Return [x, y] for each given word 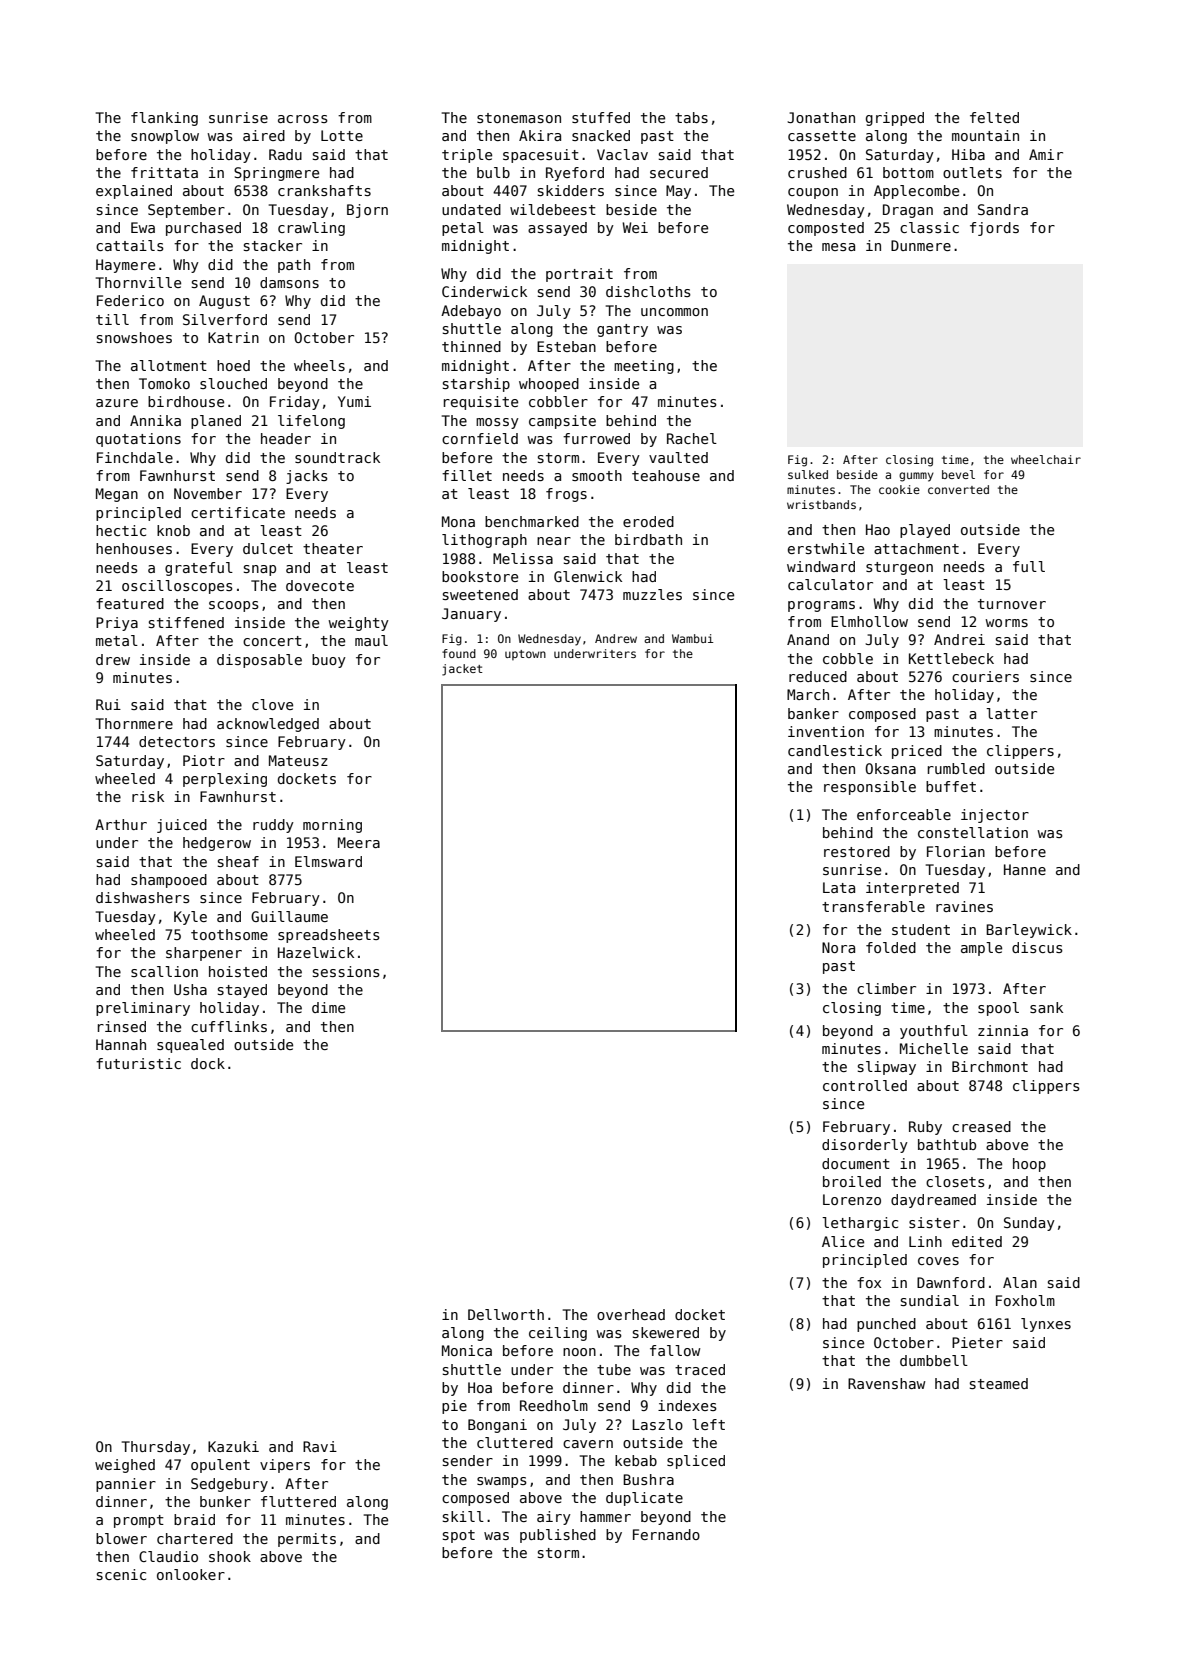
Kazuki [233, 1446]
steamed [999, 1383]
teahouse [666, 475]
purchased [203, 229]
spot [459, 1536]
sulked [808, 474]
